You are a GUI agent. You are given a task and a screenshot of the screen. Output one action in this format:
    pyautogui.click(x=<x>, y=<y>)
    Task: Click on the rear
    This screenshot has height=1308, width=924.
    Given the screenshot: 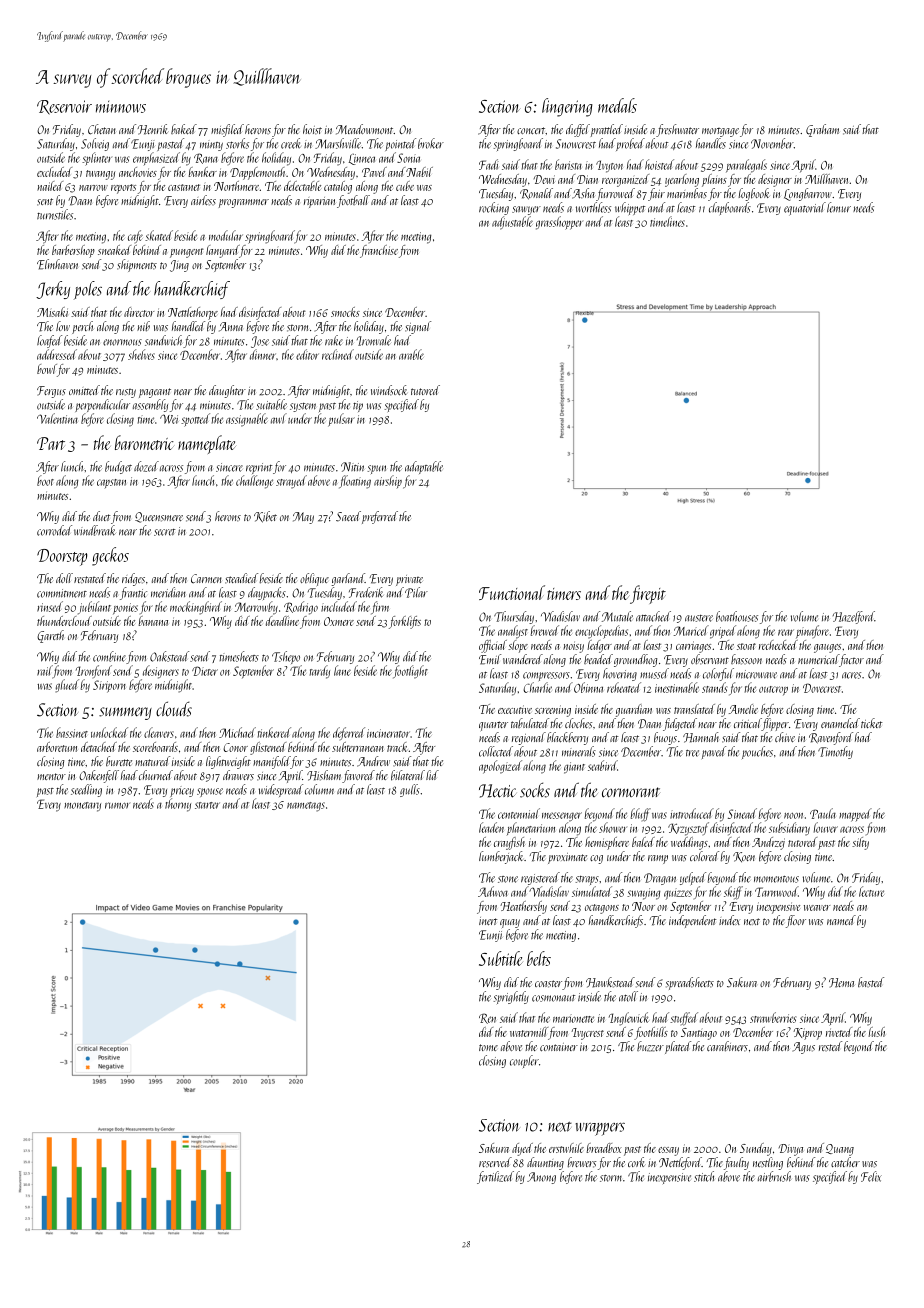 What is the action you would take?
    pyautogui.click(x=786, y=632)
